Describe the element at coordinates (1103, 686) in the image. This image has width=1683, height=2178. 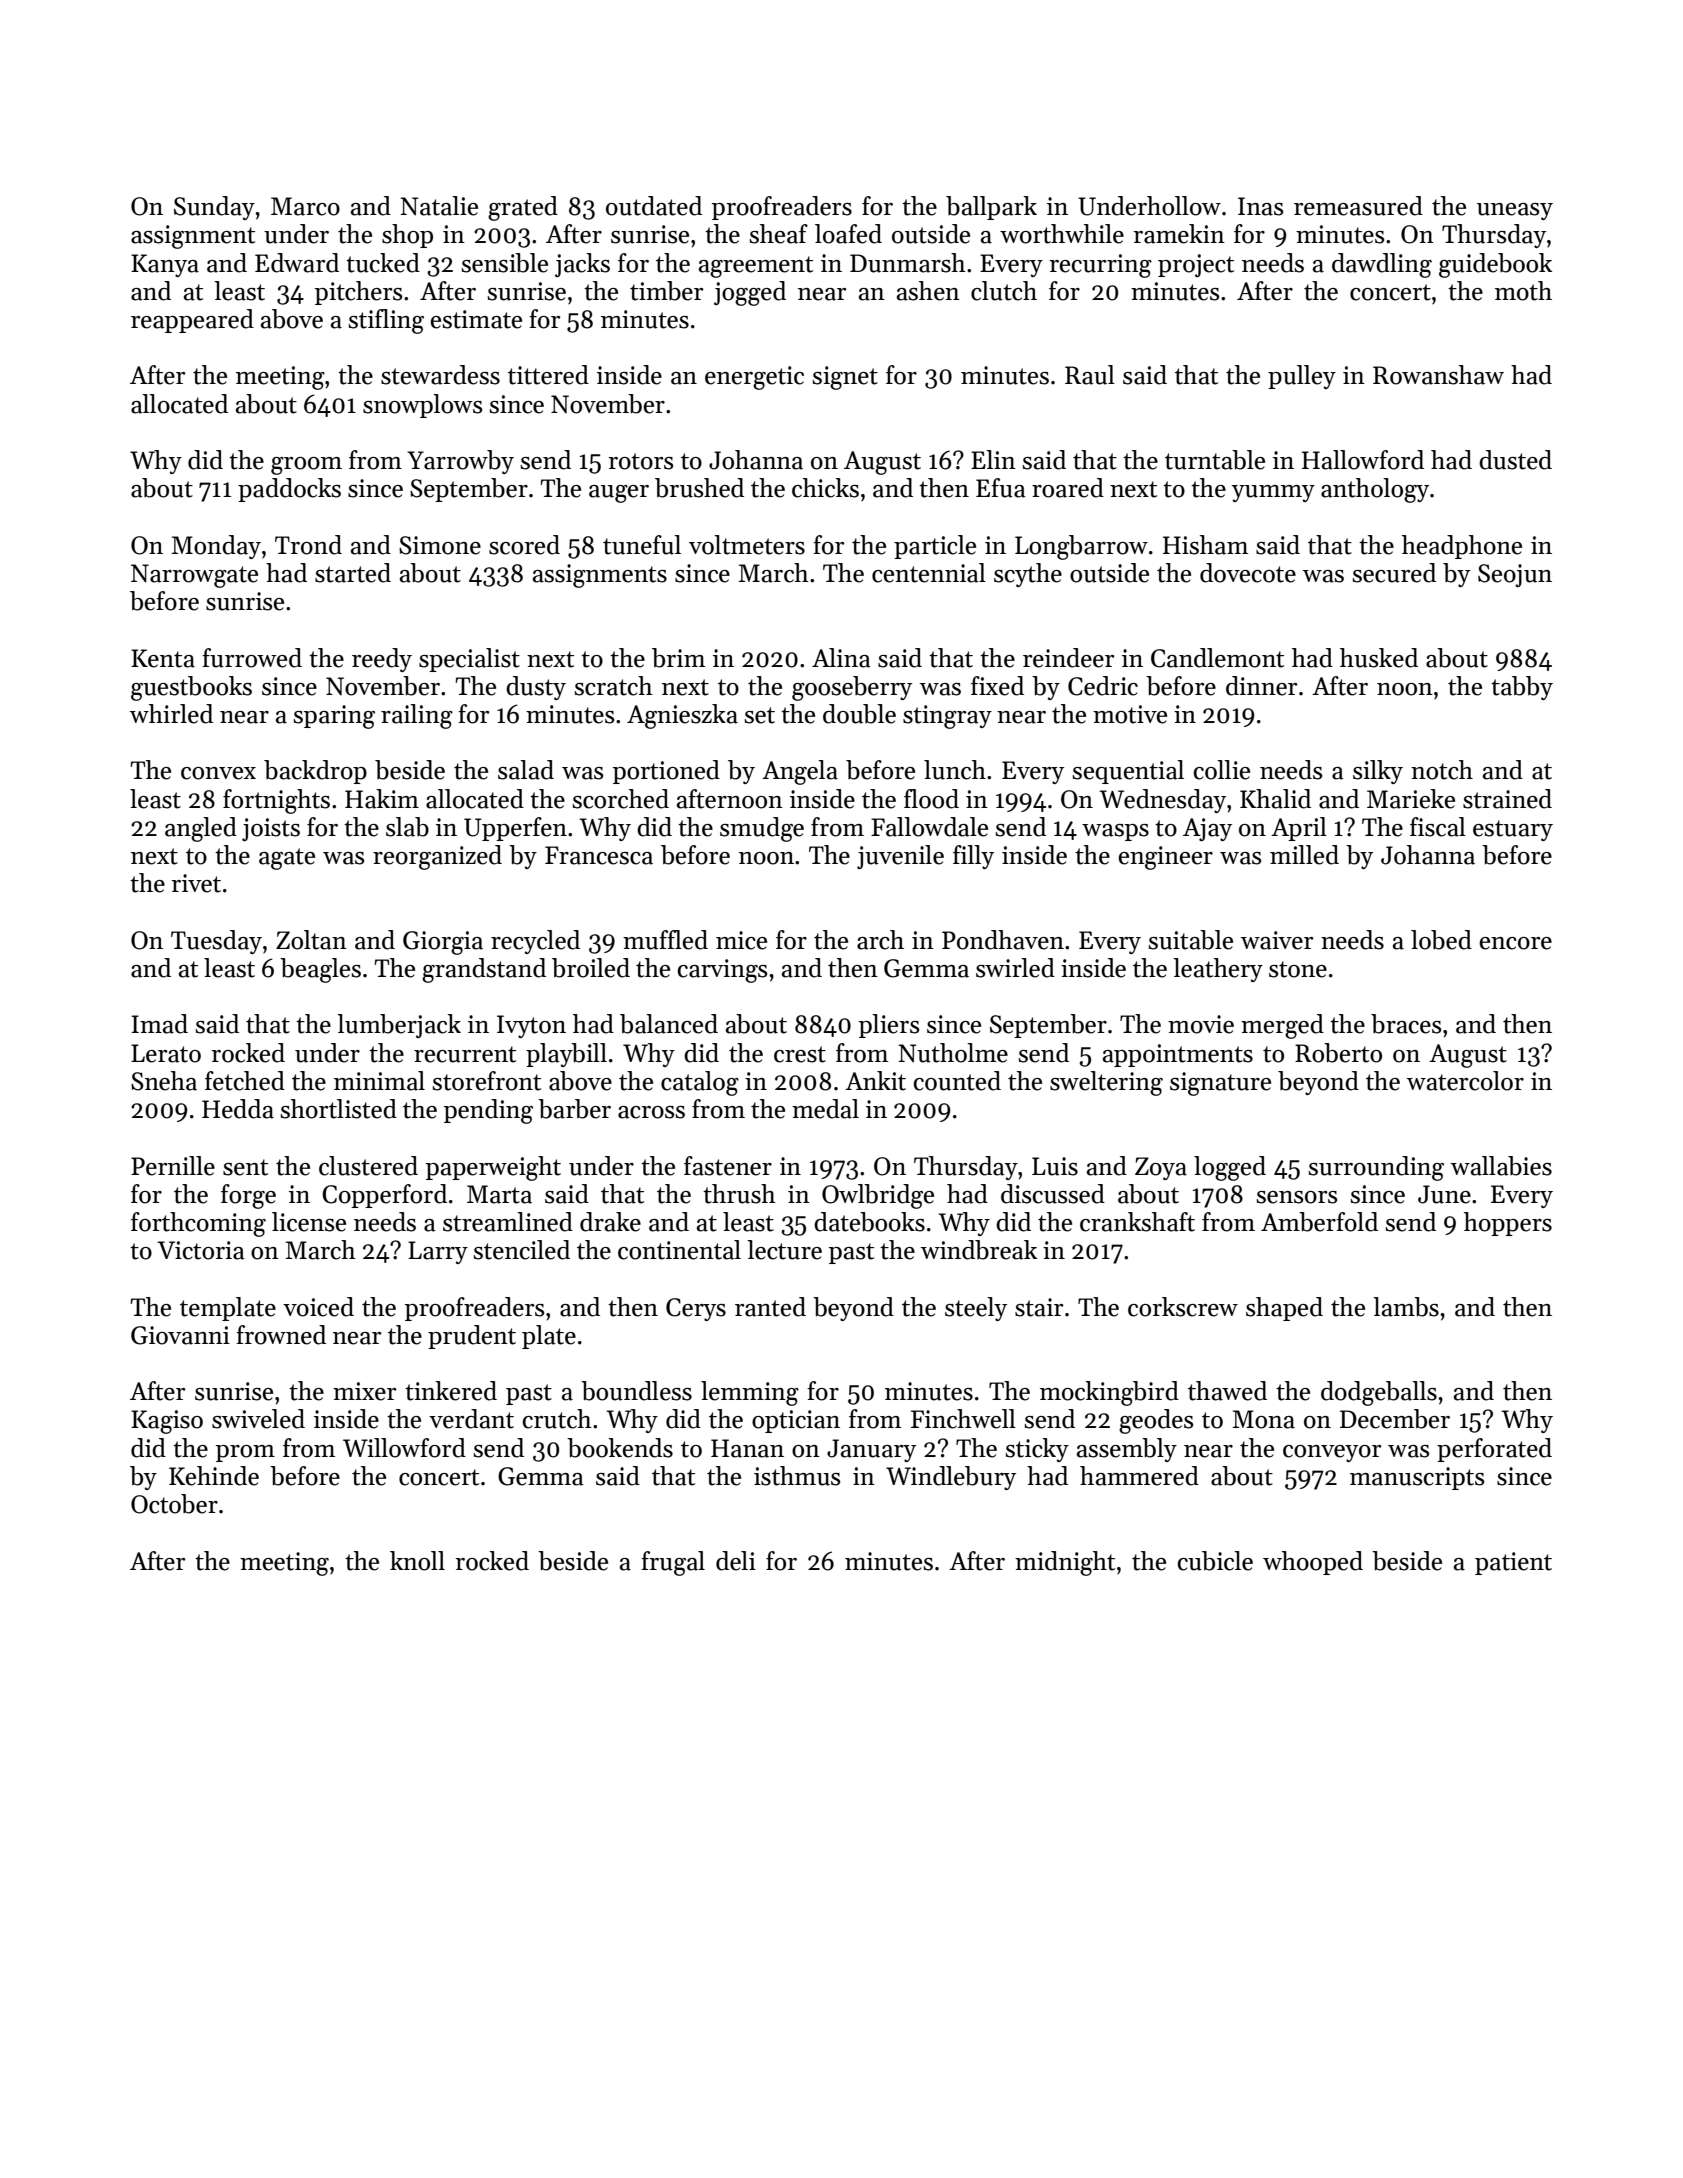
I see `Cedric` at that location.
